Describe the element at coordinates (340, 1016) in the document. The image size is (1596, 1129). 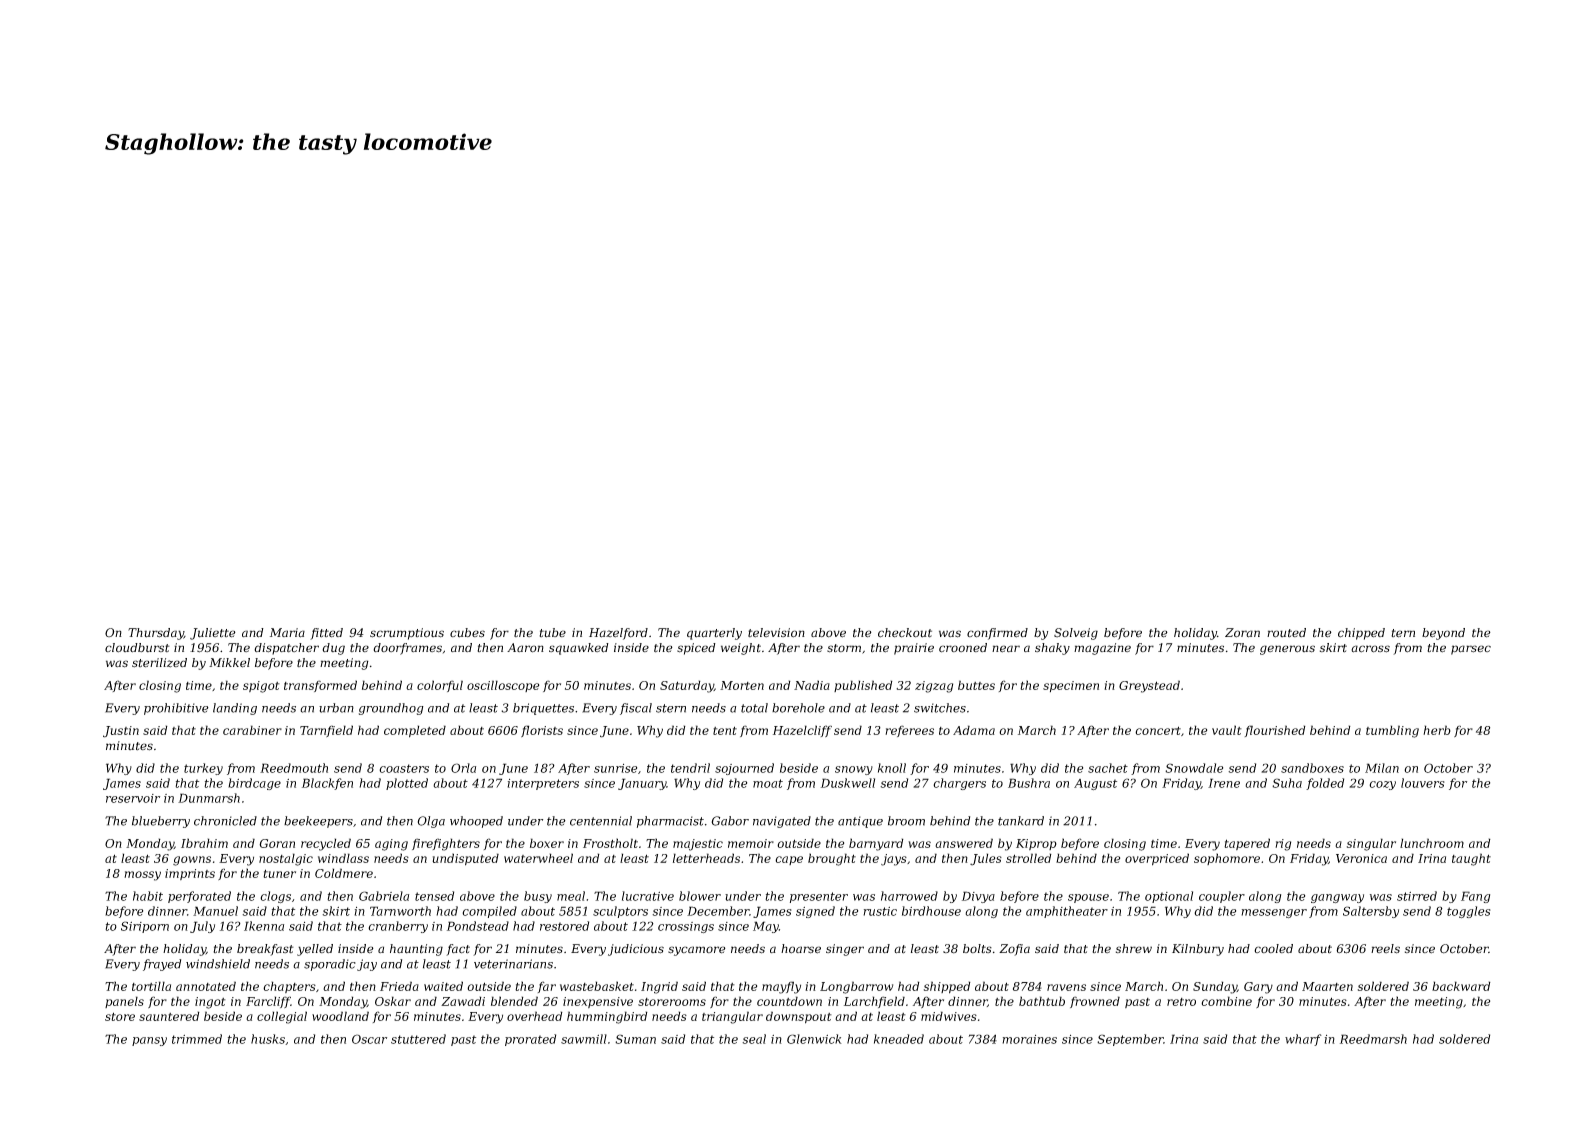
I see `woodland` at that location.
